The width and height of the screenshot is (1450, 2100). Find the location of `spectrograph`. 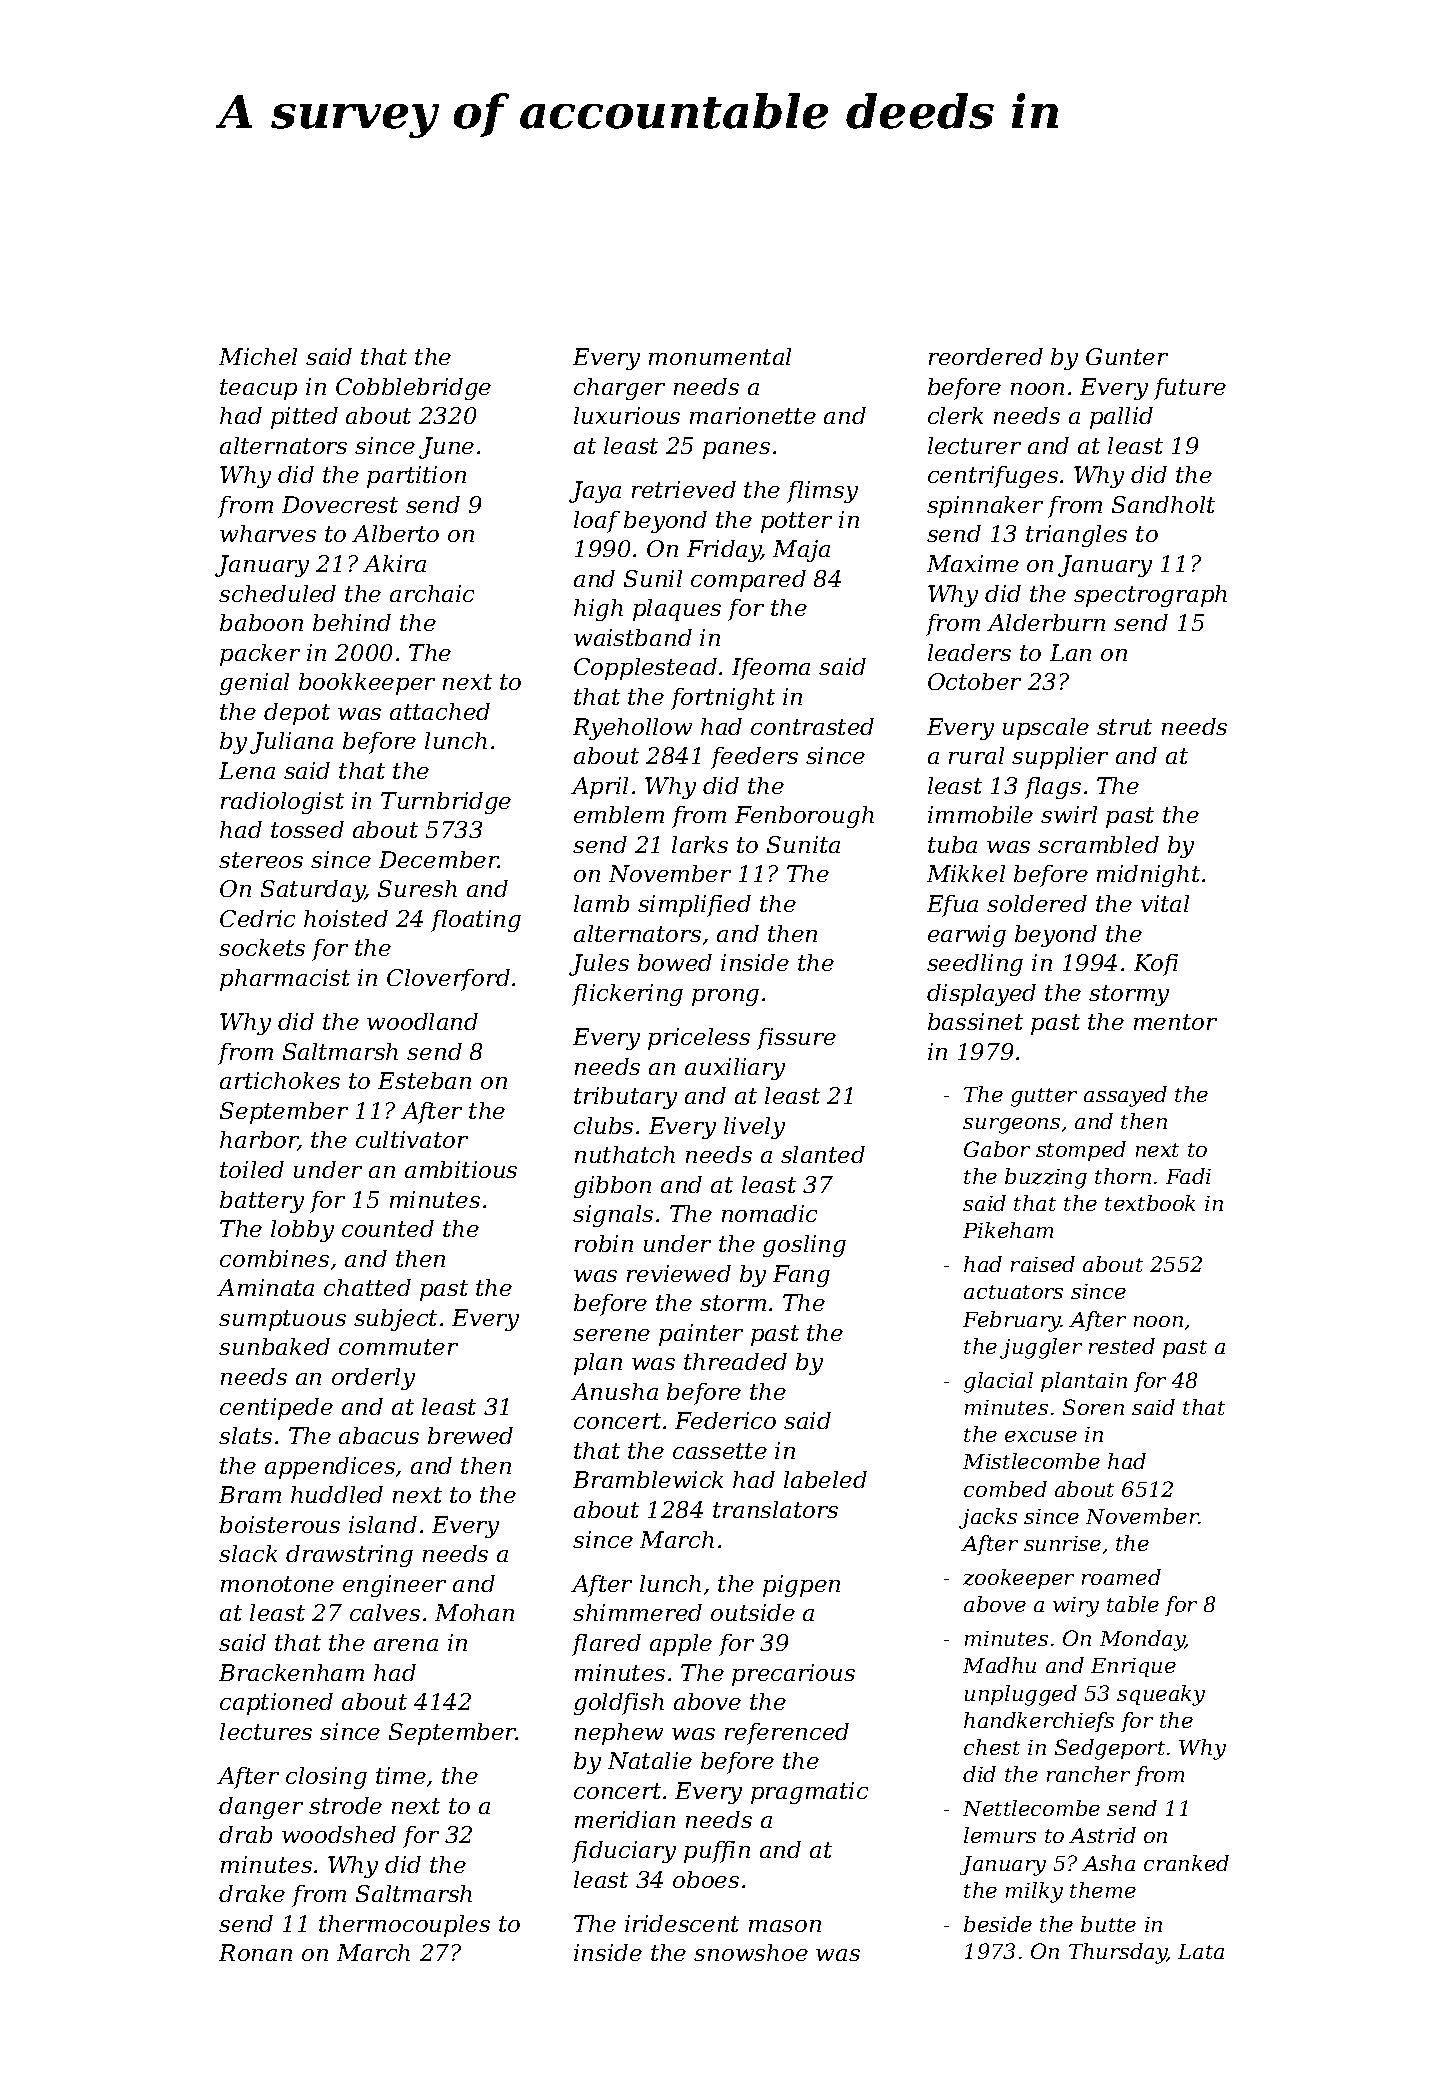

spectrograph is located at coordinates (1150, 596).
